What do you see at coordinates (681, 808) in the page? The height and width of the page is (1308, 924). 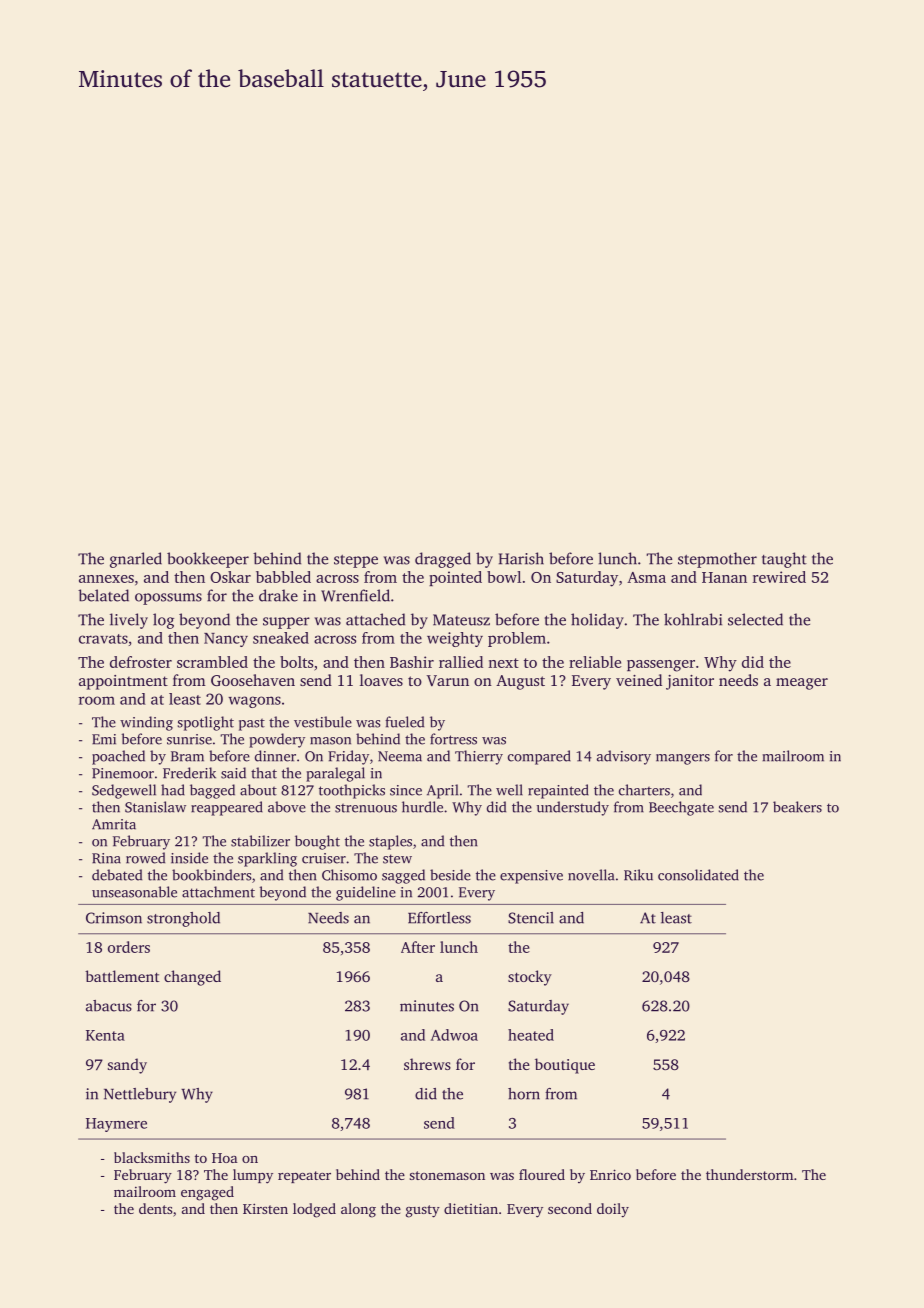 I see `Beechgate` at bounding box center [681, 808].
